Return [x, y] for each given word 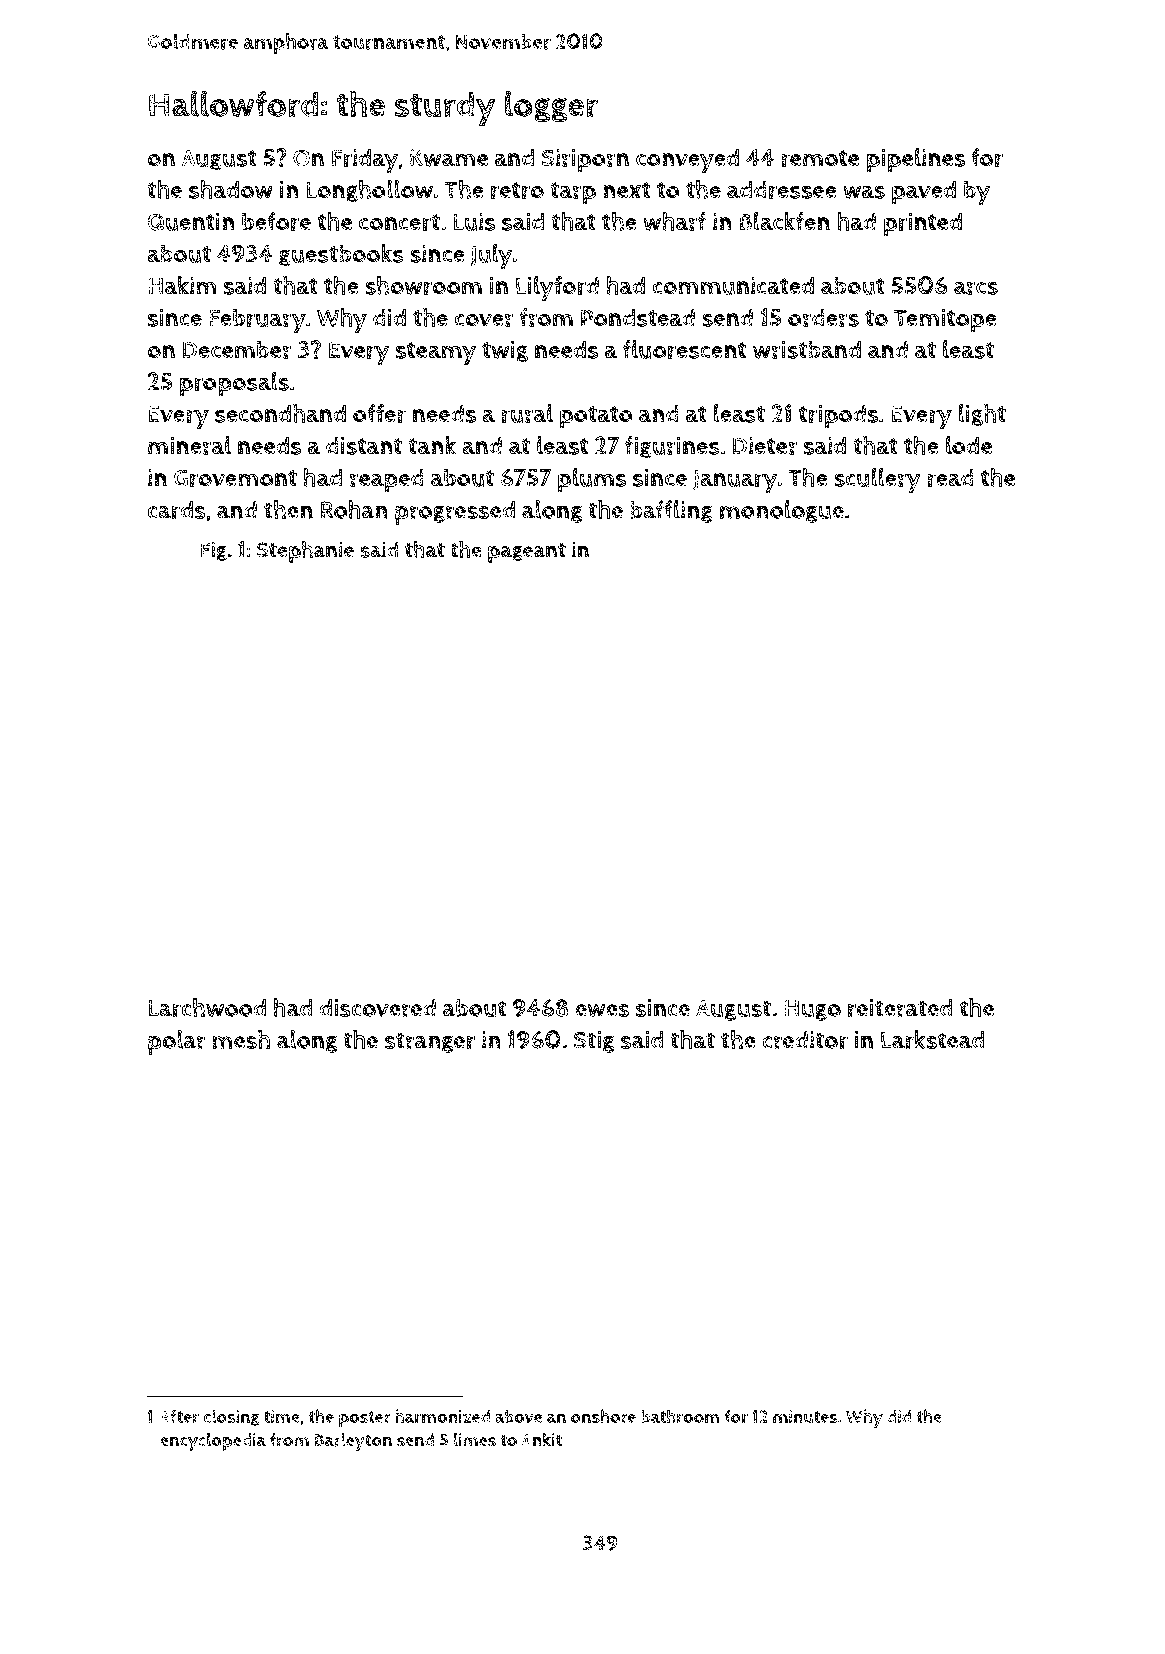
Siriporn [585, 160]
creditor [805, 1040]
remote [820, 158]
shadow [231, 189]
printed [923, 224]
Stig [594, 1042]
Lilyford [557, 288]
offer [379, 413]
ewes [602, 1010]
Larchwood [207, 1007]
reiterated [900, 1008]
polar [177, 1042]
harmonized [442, 1416]
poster [365, 1419]
